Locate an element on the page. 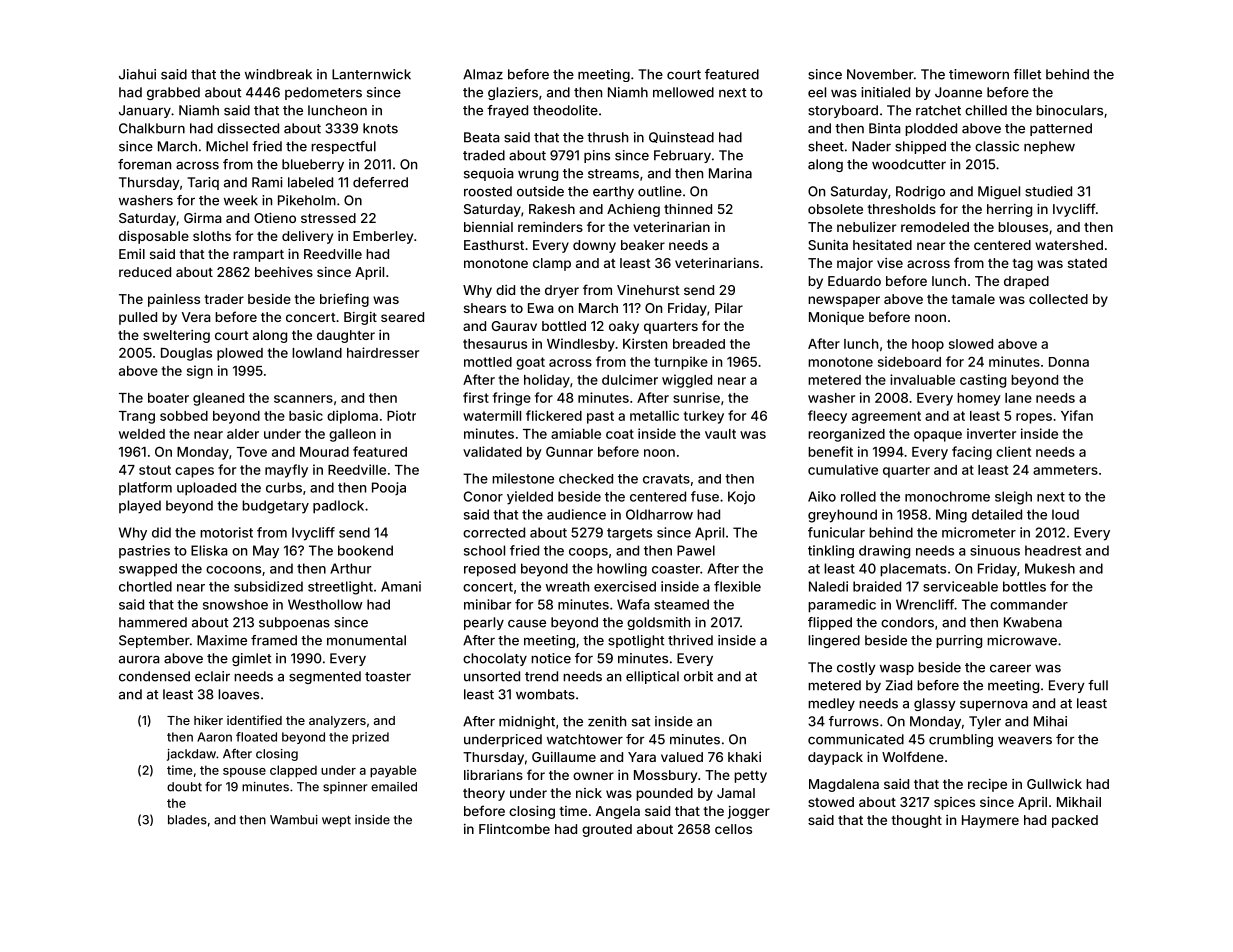 Image resolution: width=1233 pixels, height=952 pixels. Pawel is located at coordinates (696, 550).
